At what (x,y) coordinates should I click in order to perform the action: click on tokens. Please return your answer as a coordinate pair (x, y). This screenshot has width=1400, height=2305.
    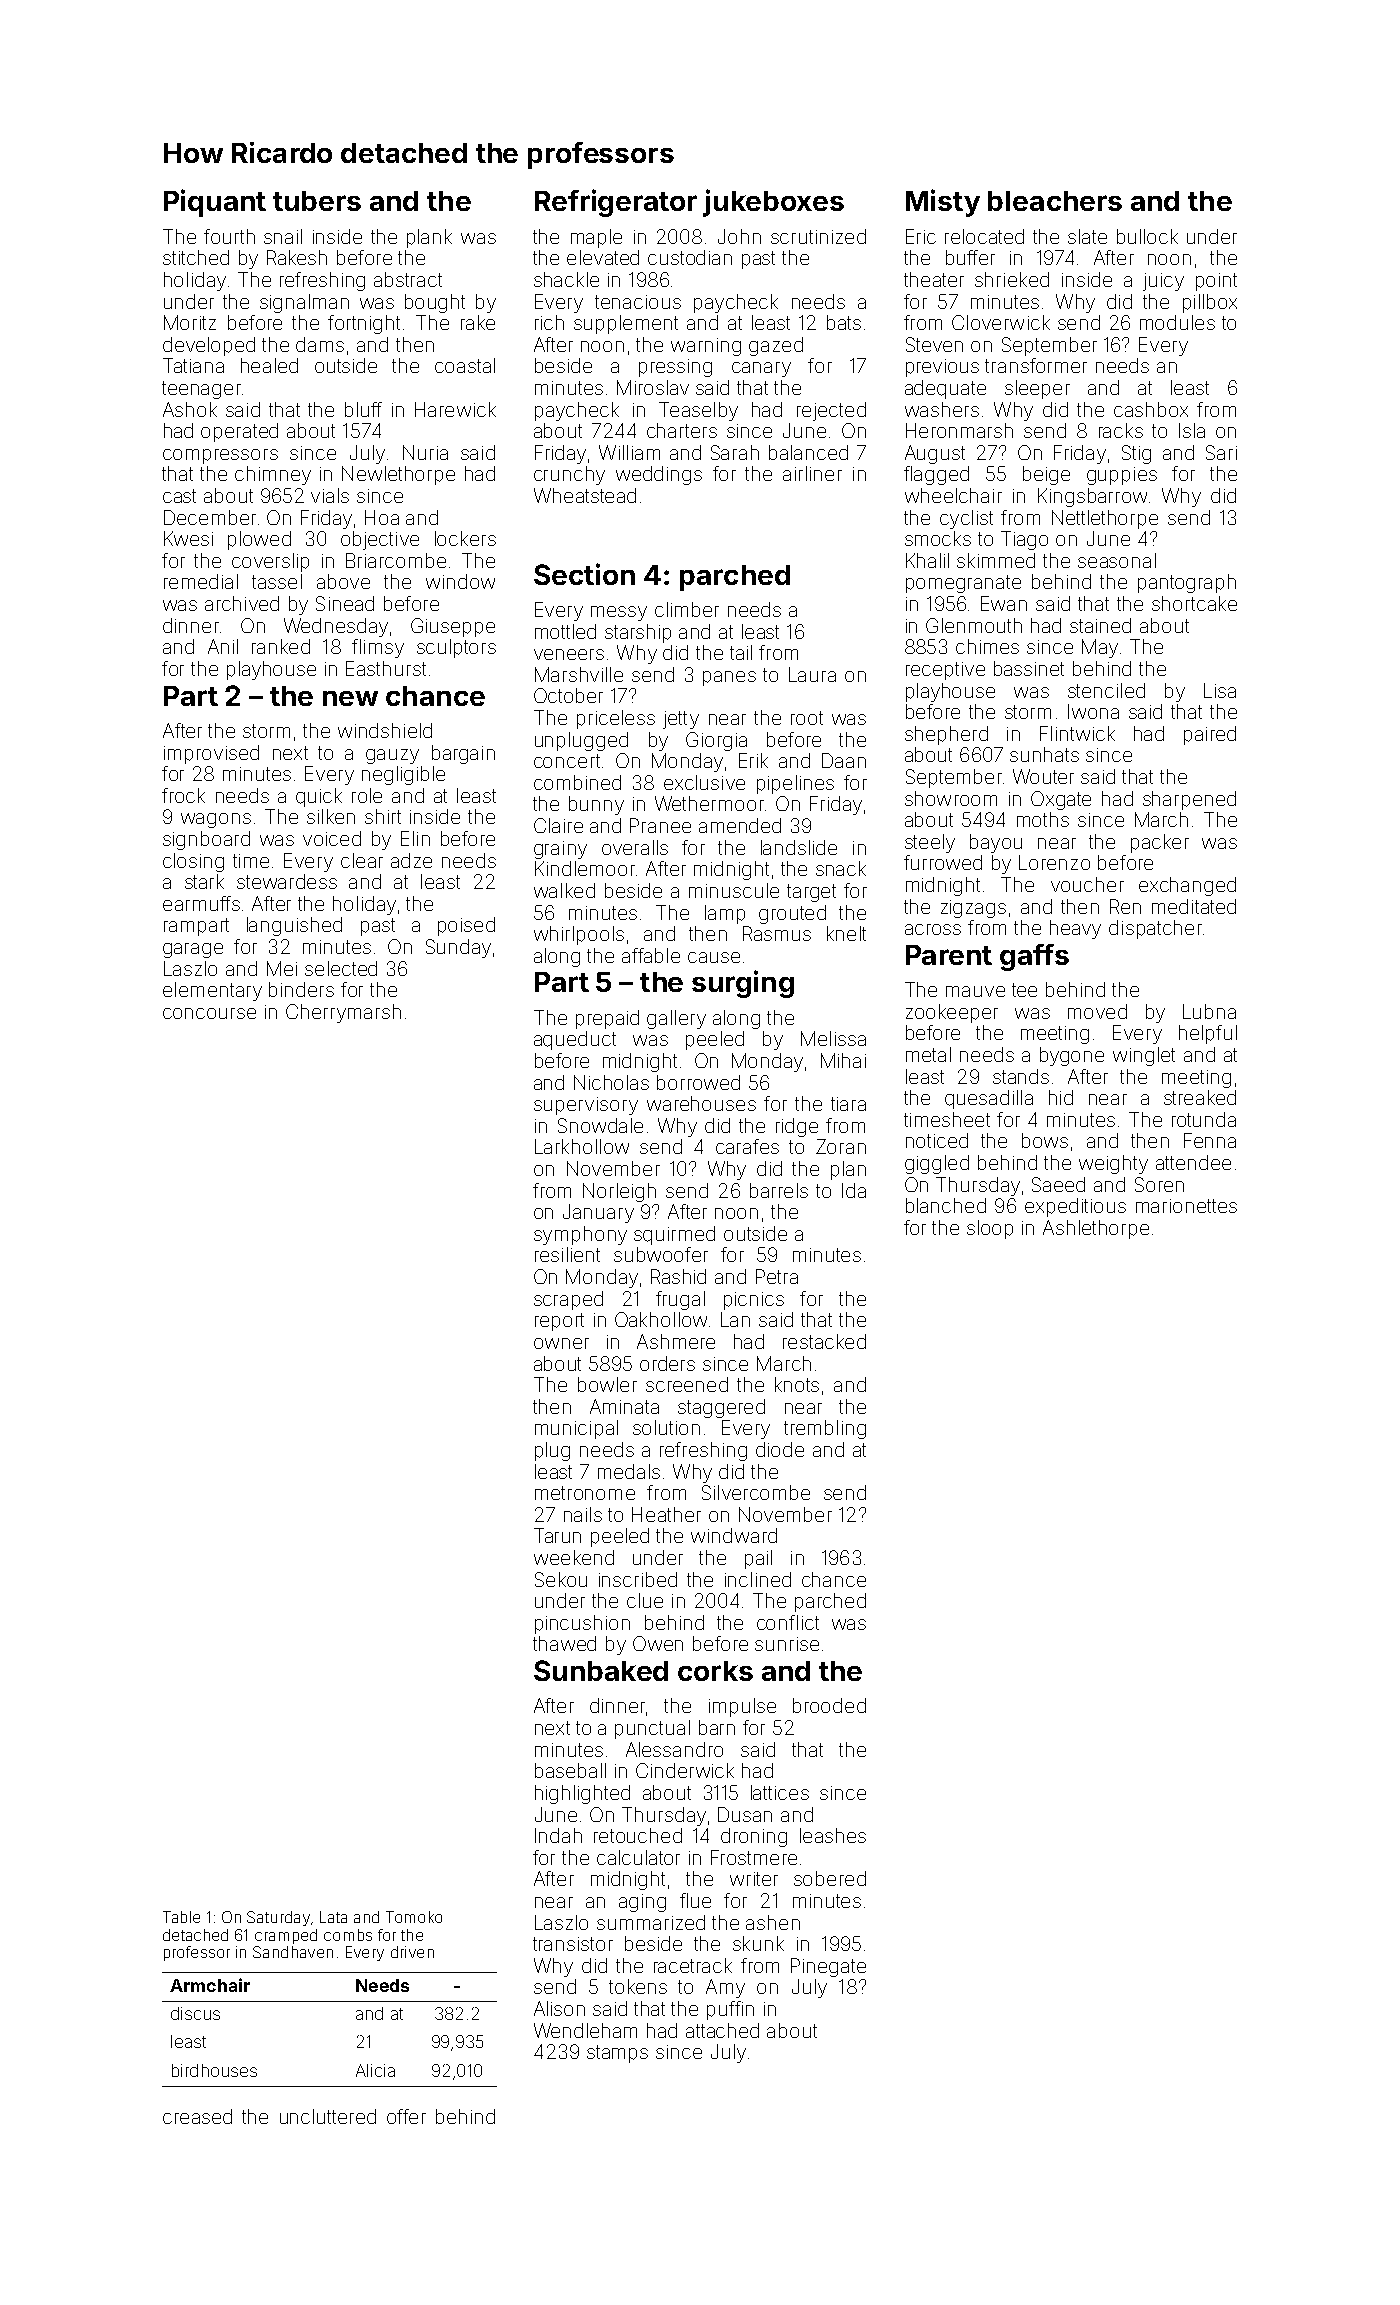
    Looking at the image, I should click on (638, 1986).
